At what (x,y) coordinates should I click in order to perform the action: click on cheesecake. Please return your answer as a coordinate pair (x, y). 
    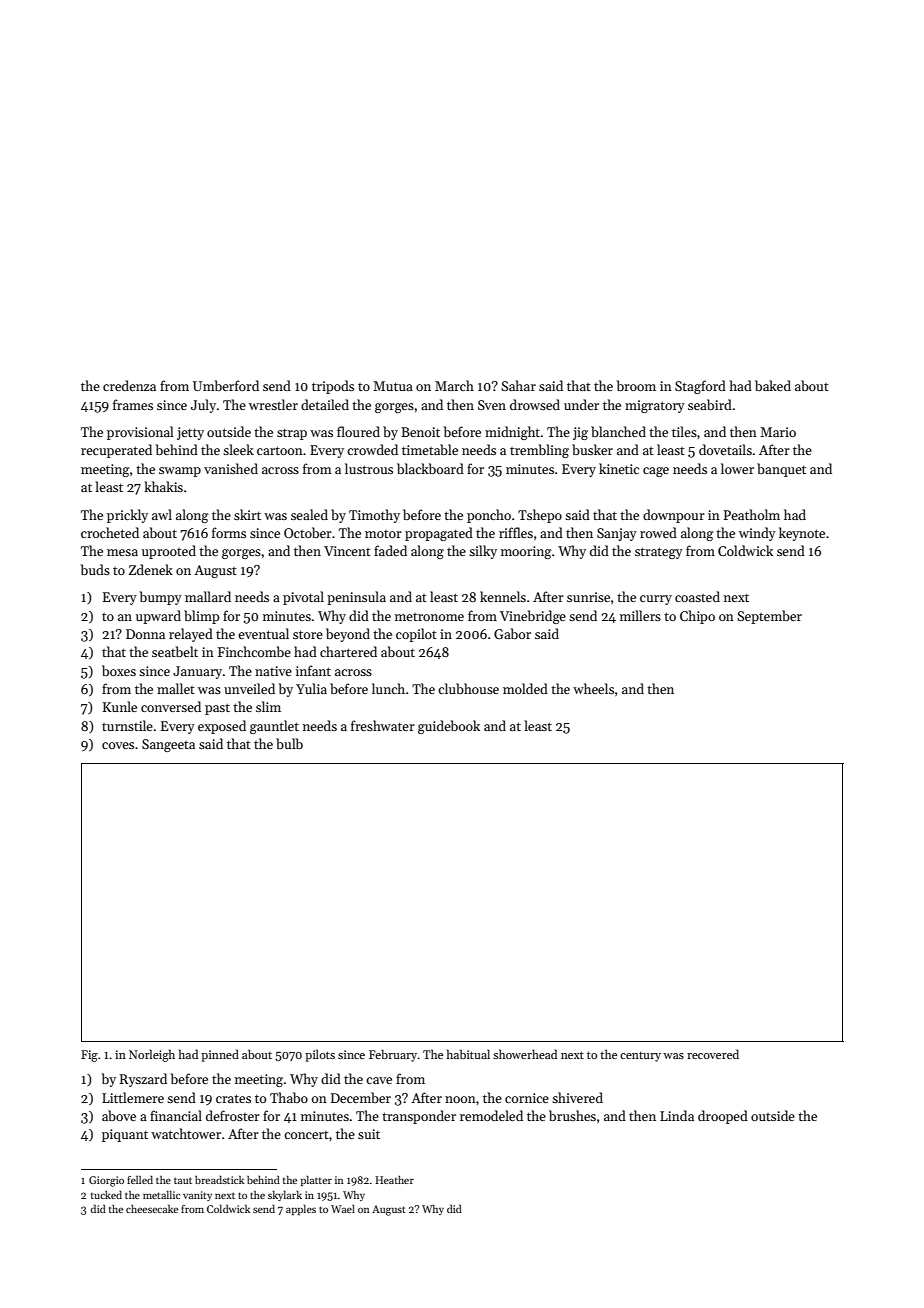
    Looking at the image, I should click on (152, 1209).
